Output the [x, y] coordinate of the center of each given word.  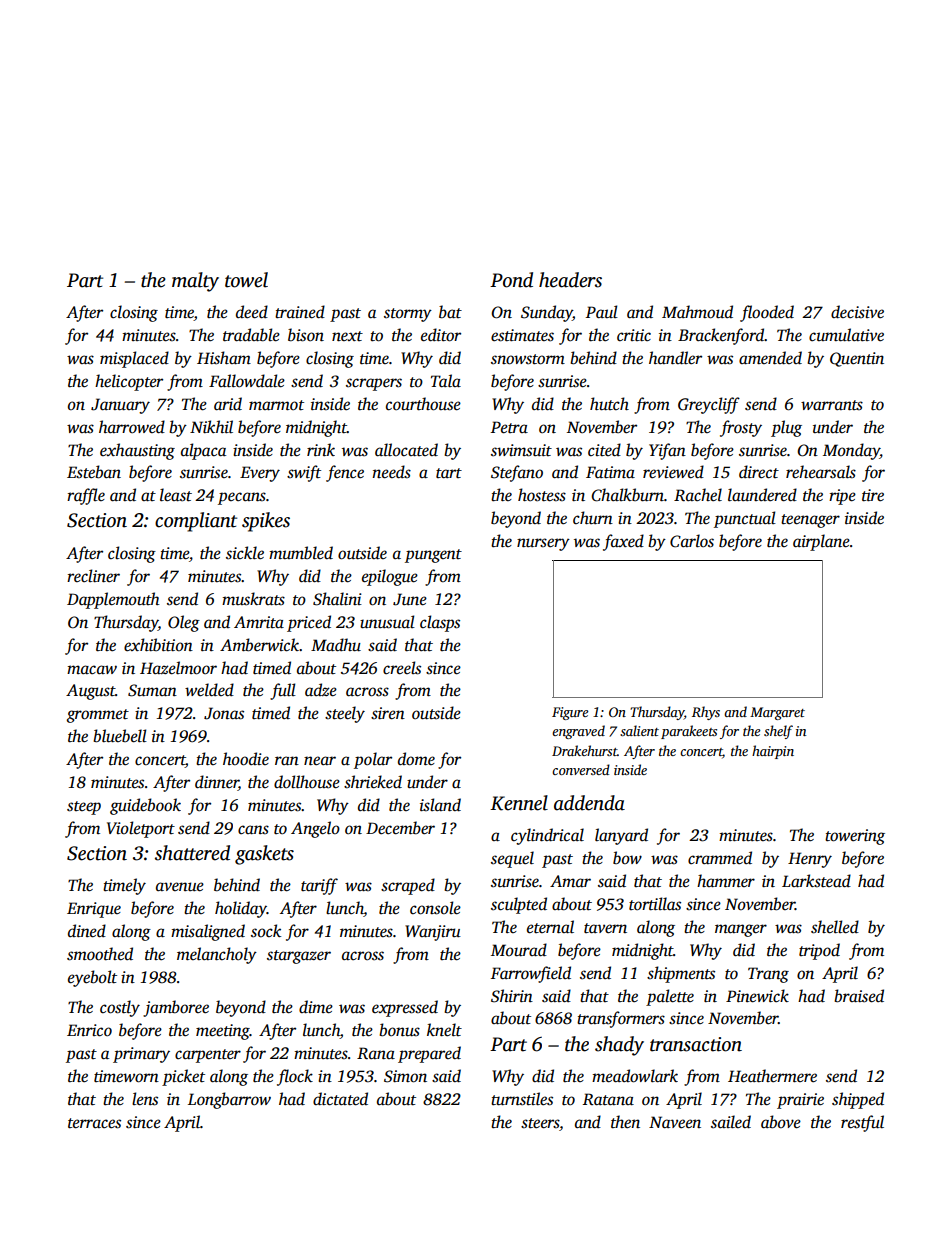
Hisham [224, 358]
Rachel [698, 495]
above [781, 1122]
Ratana [608, 1099]
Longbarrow [229, 1100]
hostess [542, 495]
